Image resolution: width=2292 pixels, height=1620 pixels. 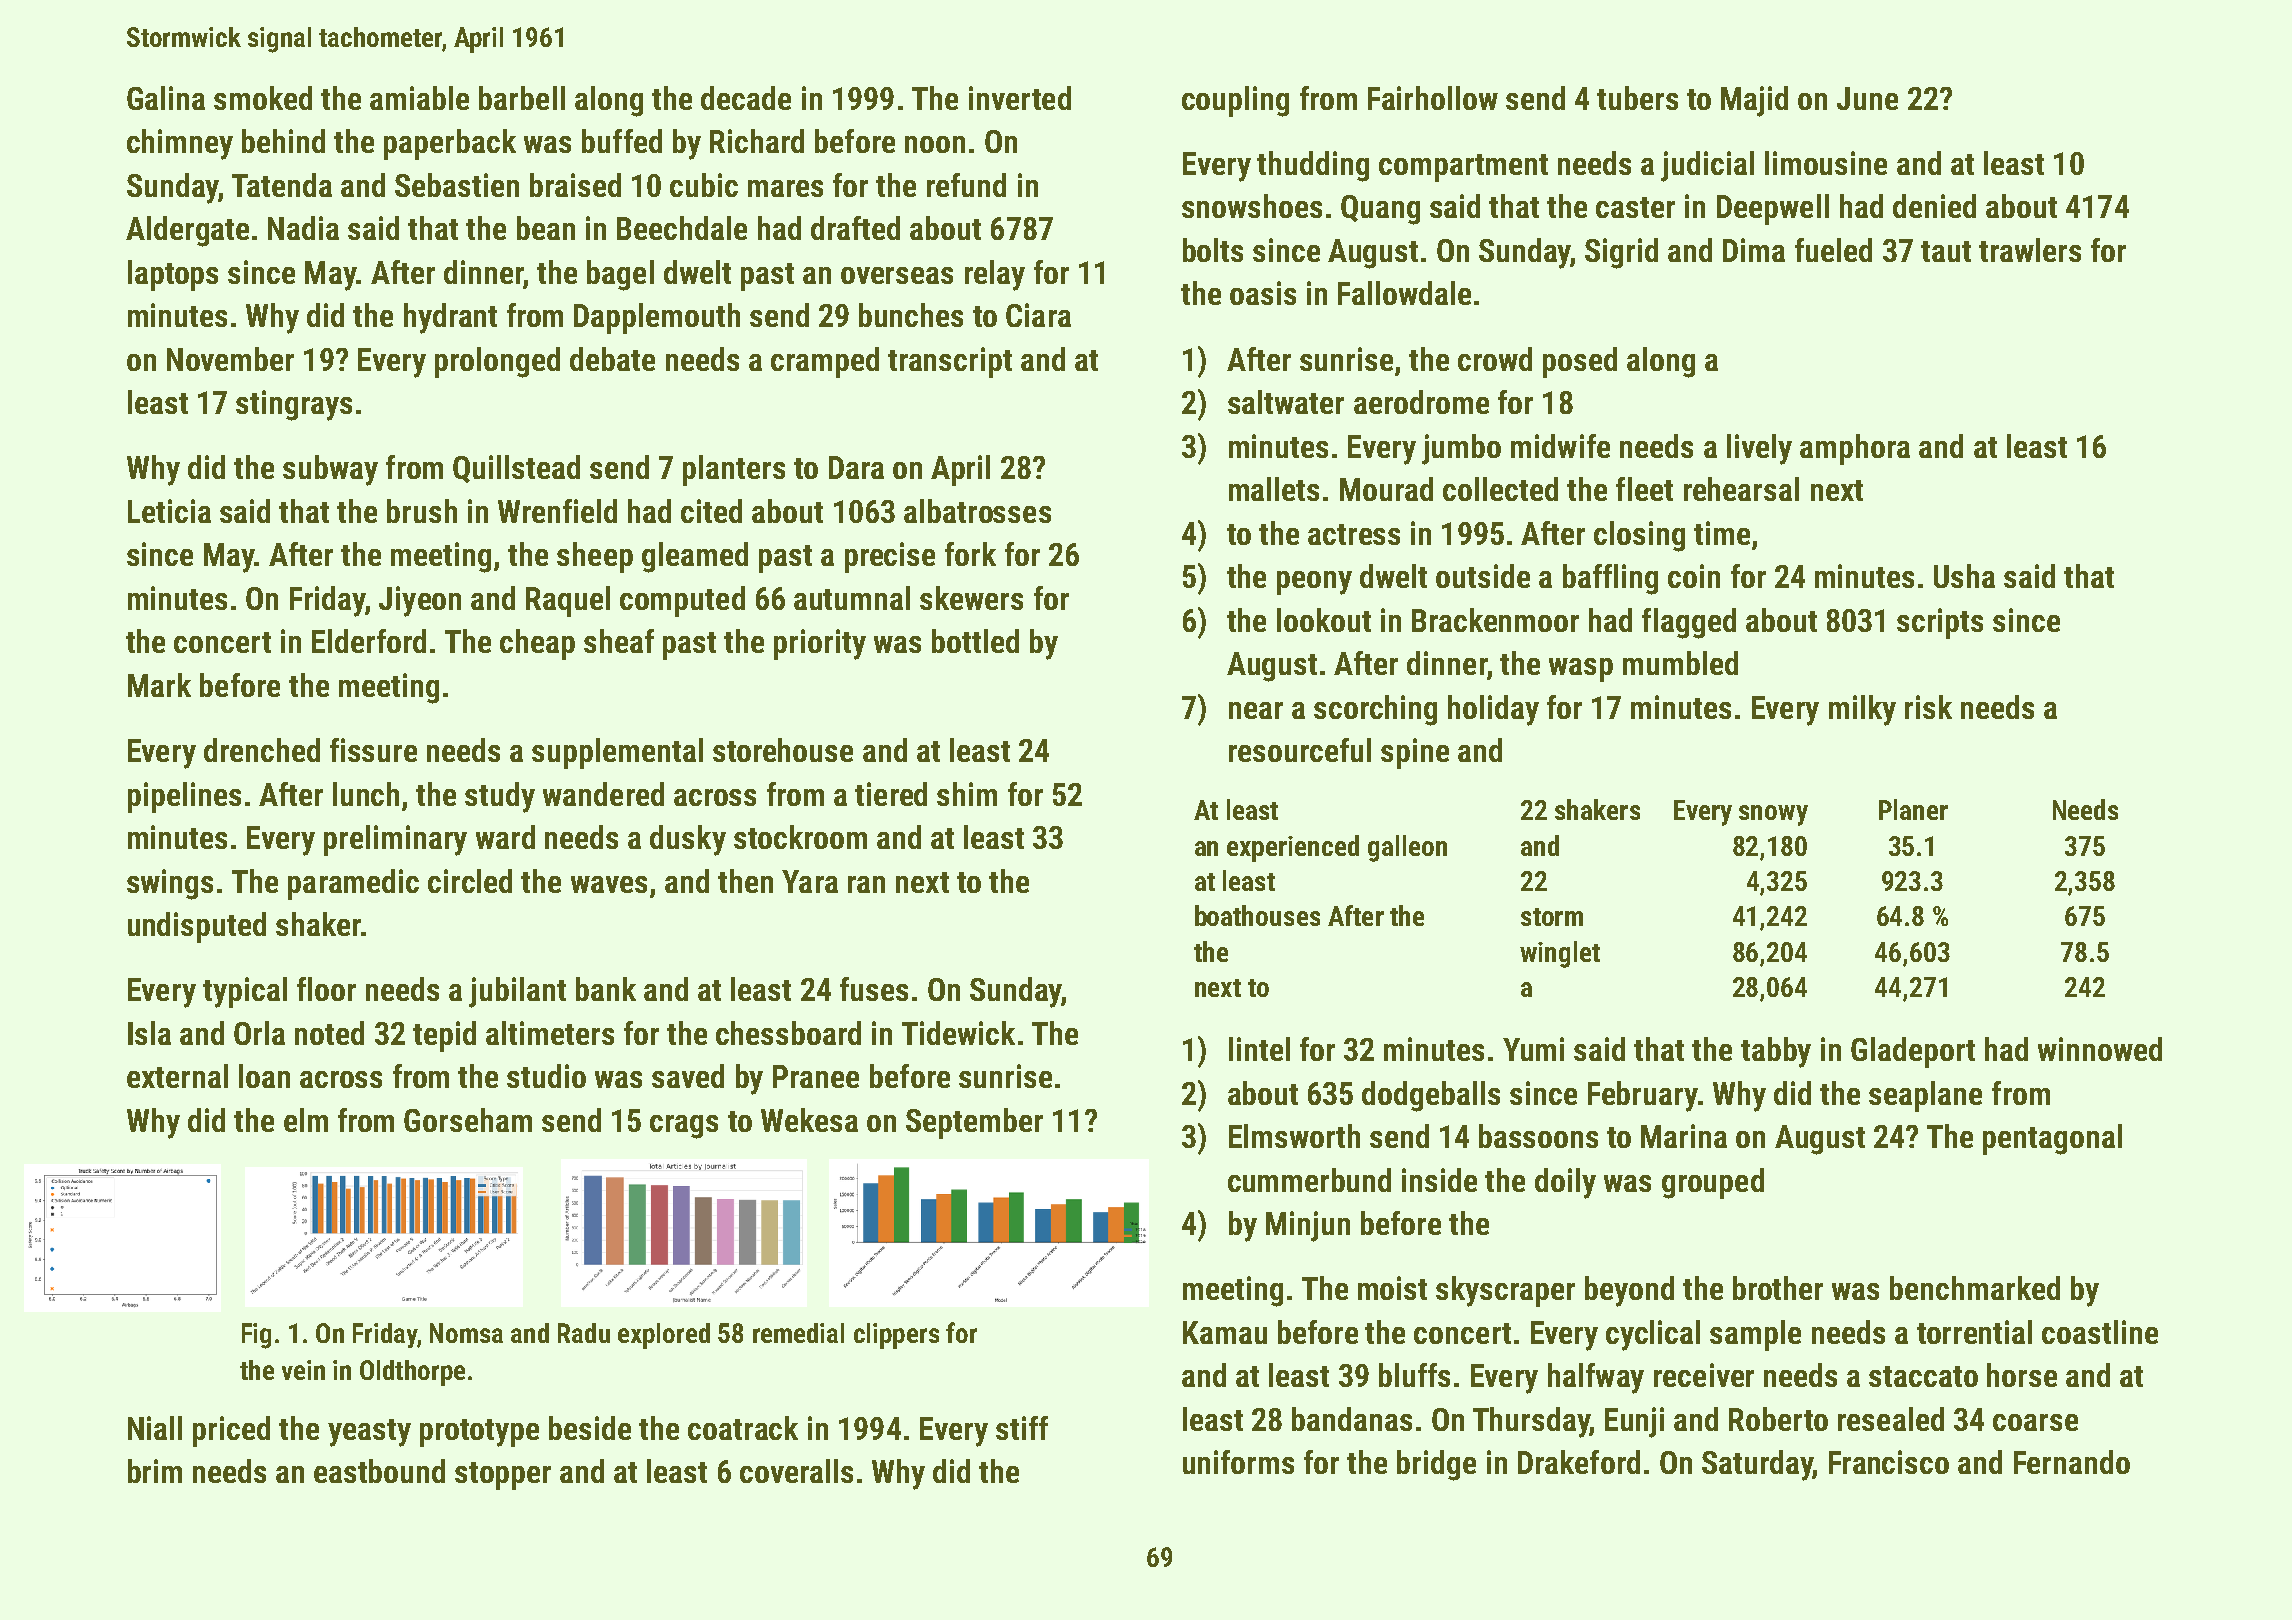 I want to click on refund, so click(x=966, y=185).
